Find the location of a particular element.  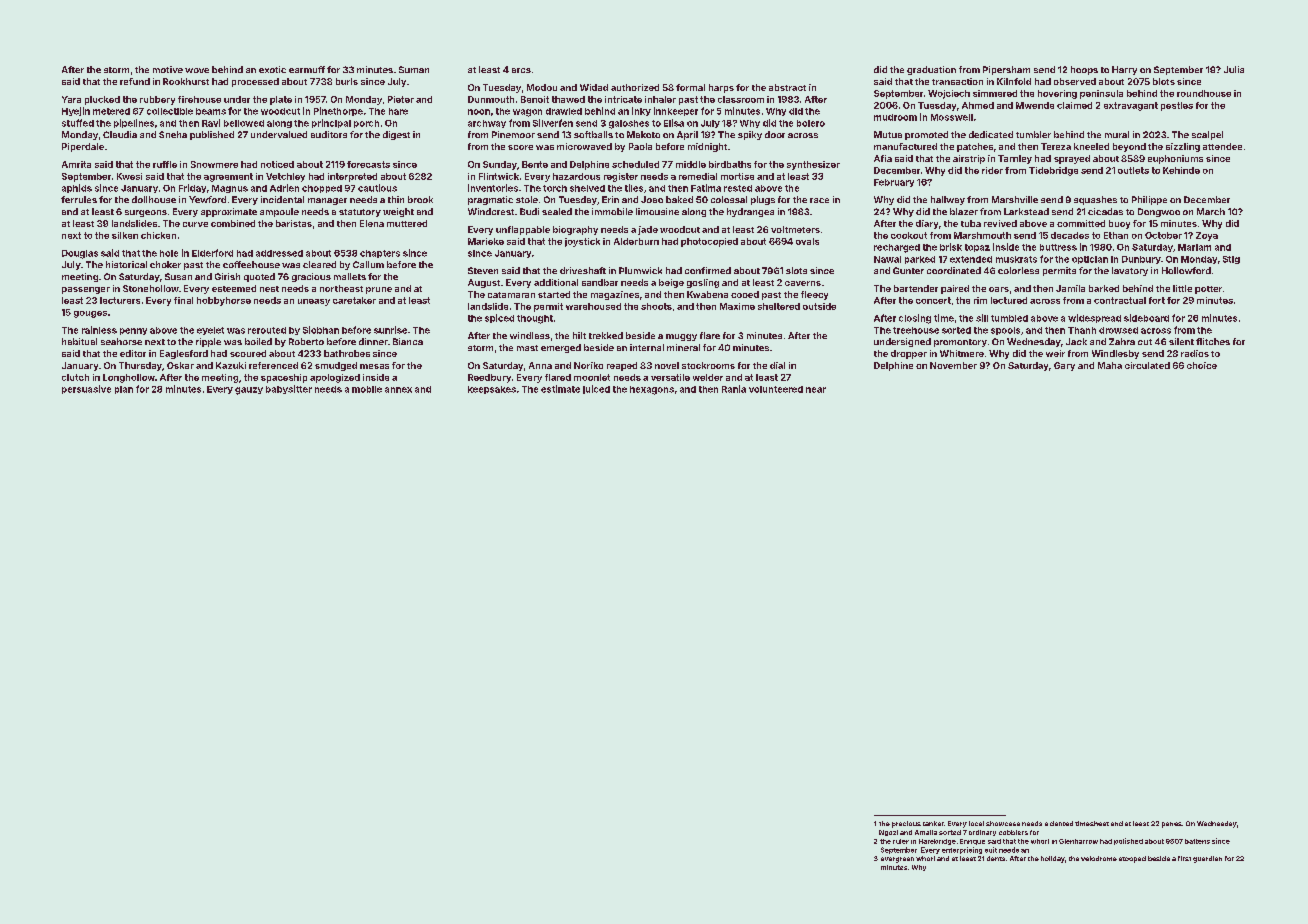

slots is located at coordinates (796, 270).
